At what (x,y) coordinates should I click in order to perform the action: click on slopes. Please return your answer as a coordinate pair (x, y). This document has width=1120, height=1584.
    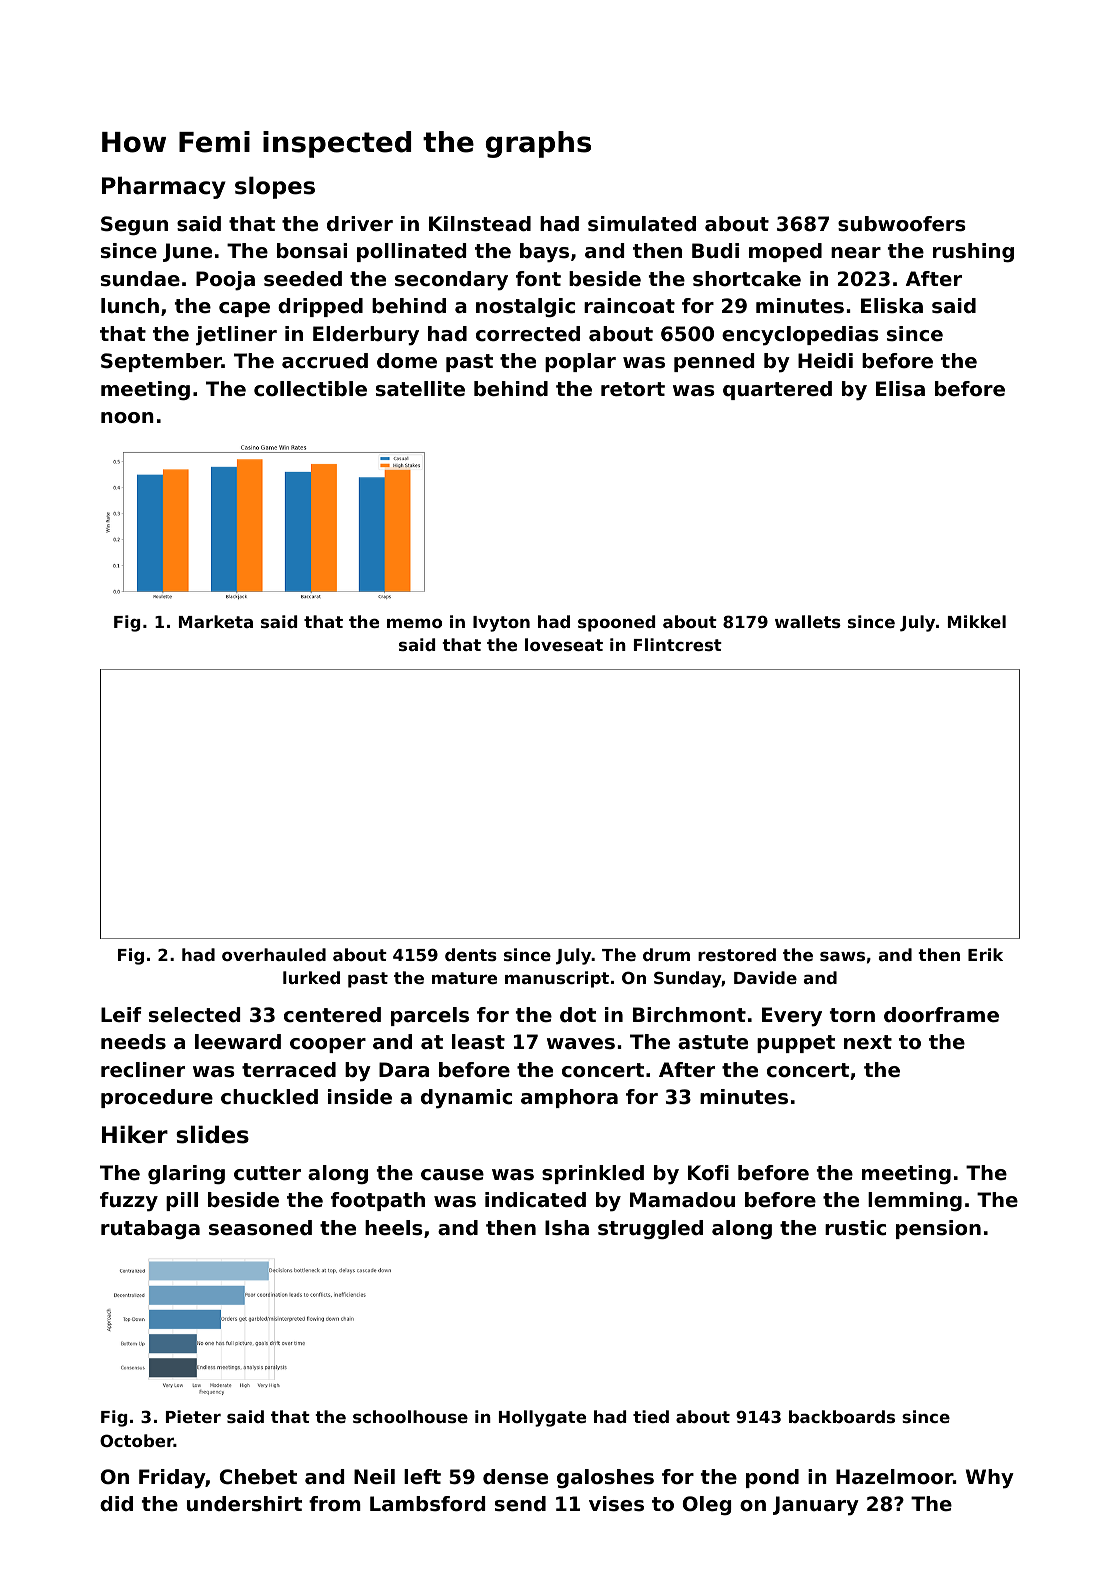
    Looking at the image, I should click on (275, 187).
